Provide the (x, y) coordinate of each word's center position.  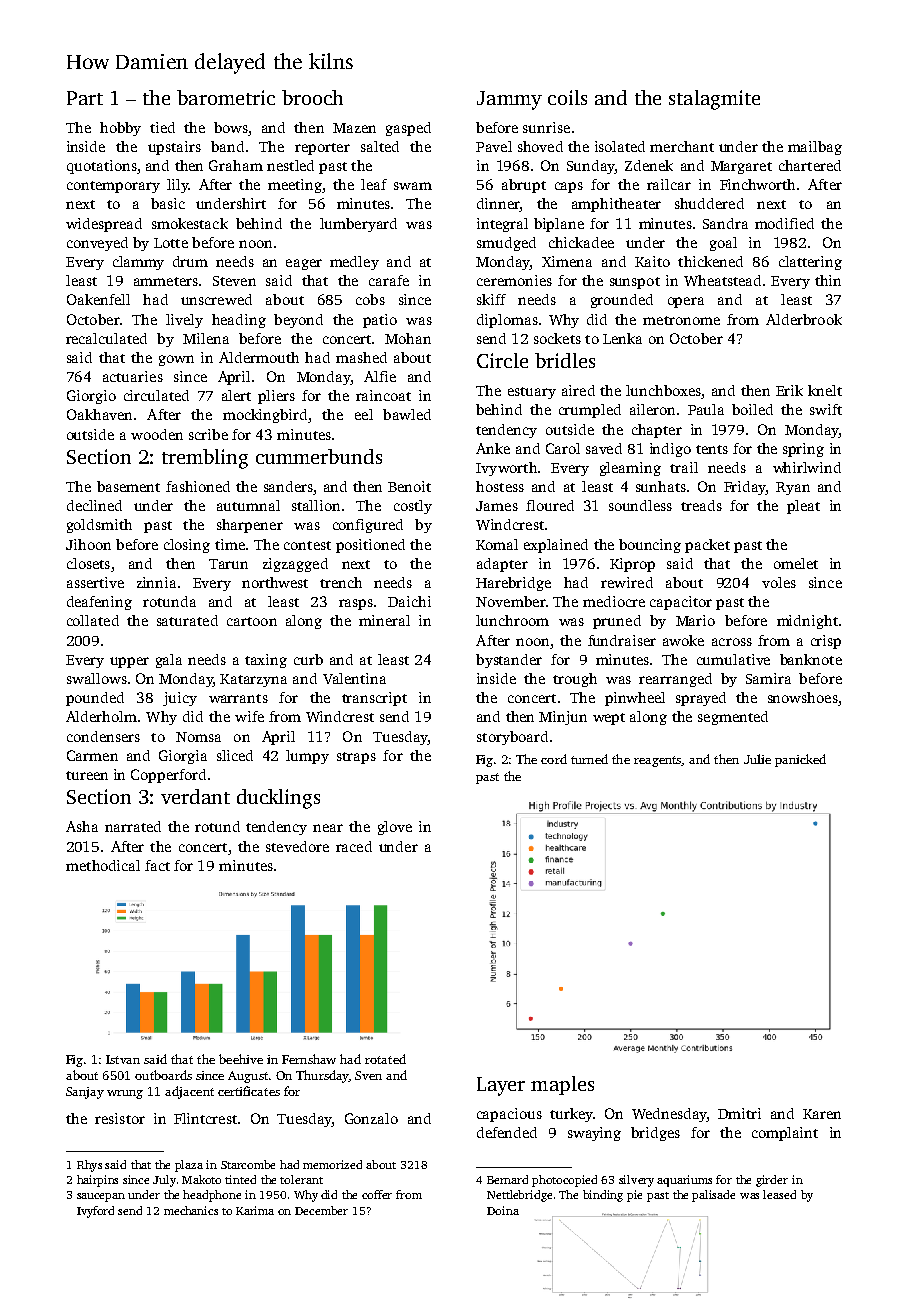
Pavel (494, 146)
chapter (657, 431)
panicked (800, 760)
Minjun (563, 718)
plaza (189, 1166)
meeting (295, 186)
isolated (620, 146)
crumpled (590, 411)
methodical (103, 865)
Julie (757, 759)
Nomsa (198, 737)
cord (554, 759)
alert (236, 395)
